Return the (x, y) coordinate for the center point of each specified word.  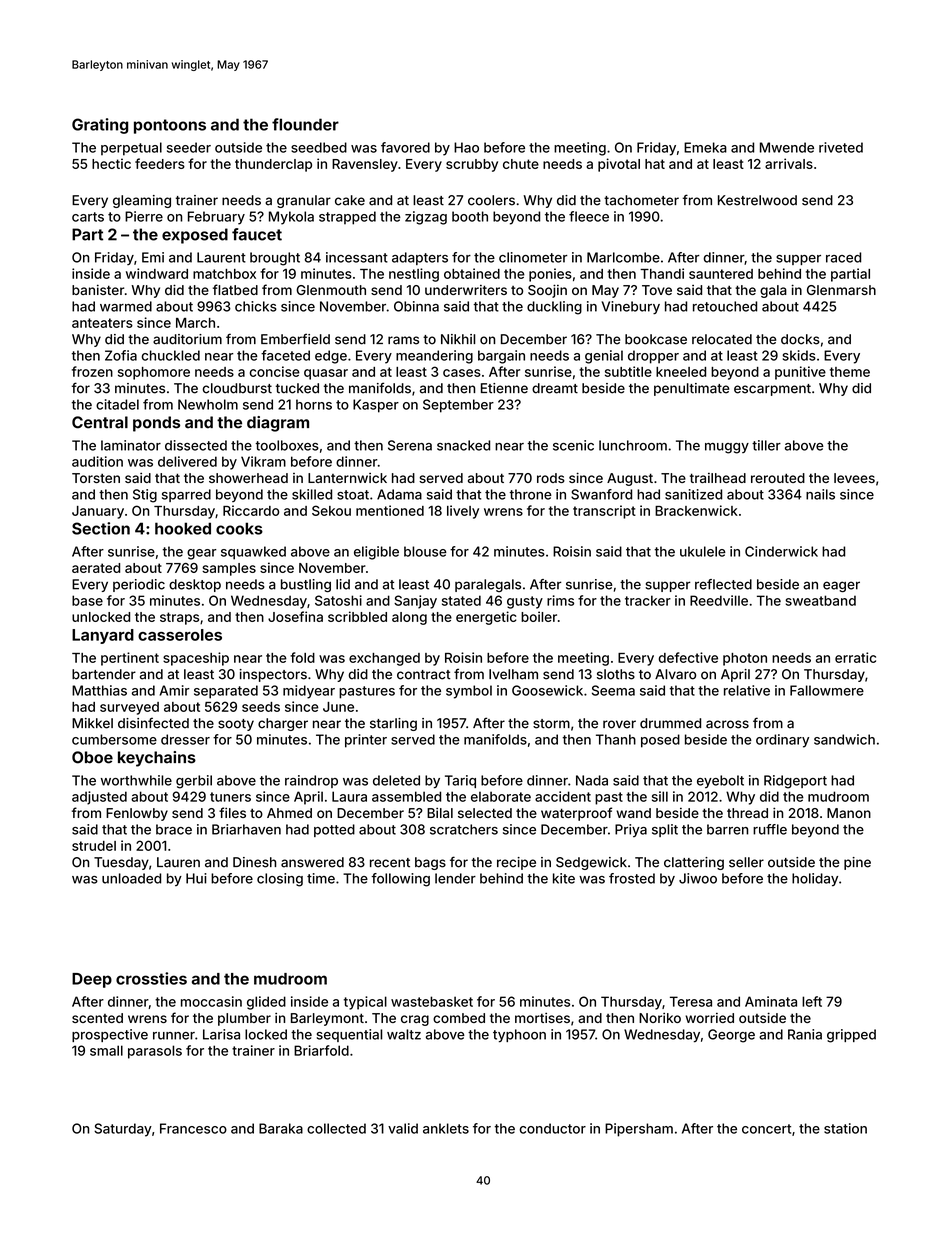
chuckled (170, 355)
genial (604, 357)
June (338, 707)
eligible (376, 553)
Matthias (99, 690)
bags (430, 863)
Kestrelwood (757, 200)
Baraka (281, 1128)
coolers (491, 200)
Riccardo (251, 510)
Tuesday (121, 863)
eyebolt (720, 781)
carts (88, 217)
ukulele (703, 551)
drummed (670, 723)
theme (850, 372)
